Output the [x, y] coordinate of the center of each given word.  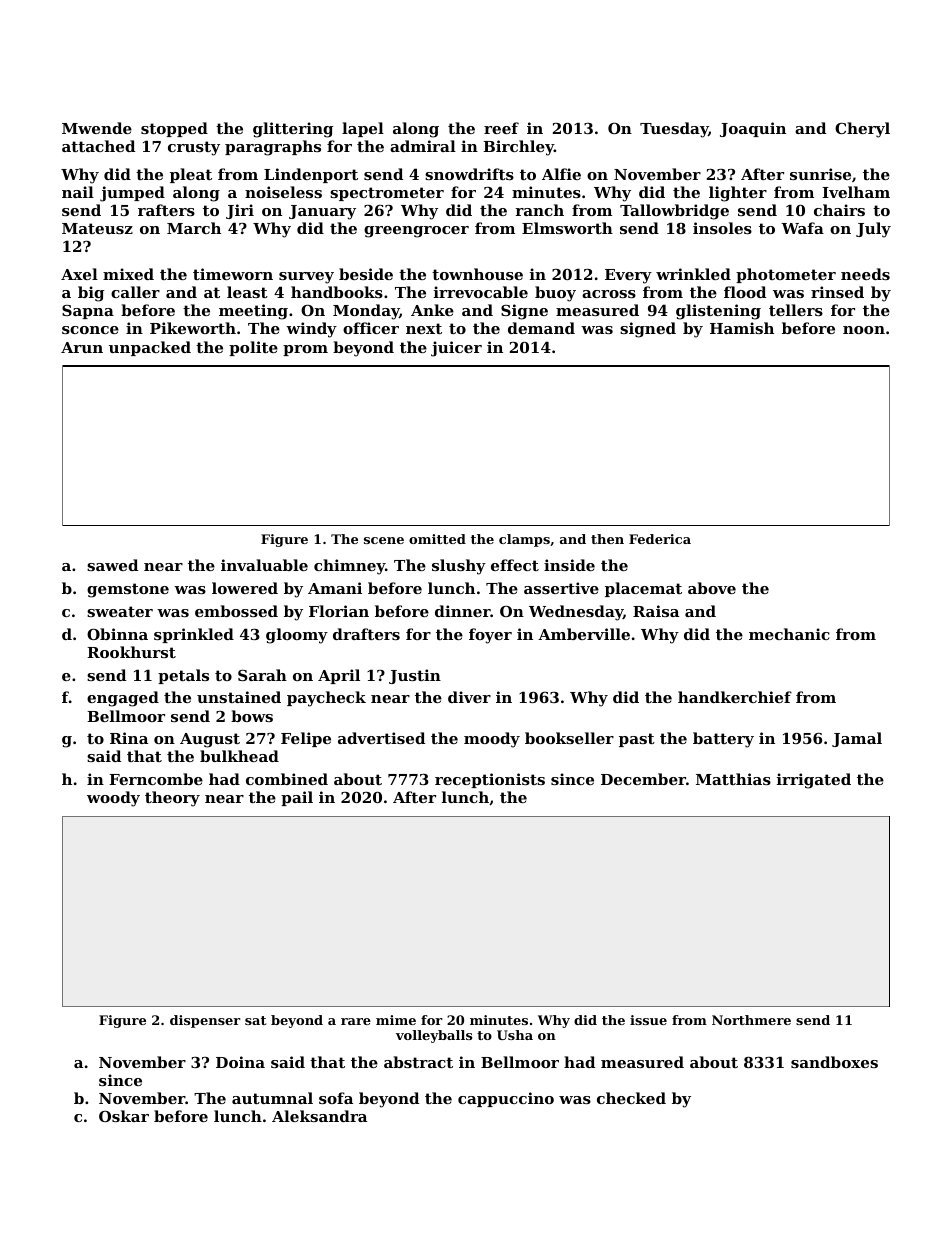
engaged [123, 699]
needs [865, 274]
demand [541, 328]
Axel [79, 274]
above [712, 588]
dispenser [205, 1021]
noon [864, 330]
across [609, 294]
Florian [339, 611]
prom [305, 350]
